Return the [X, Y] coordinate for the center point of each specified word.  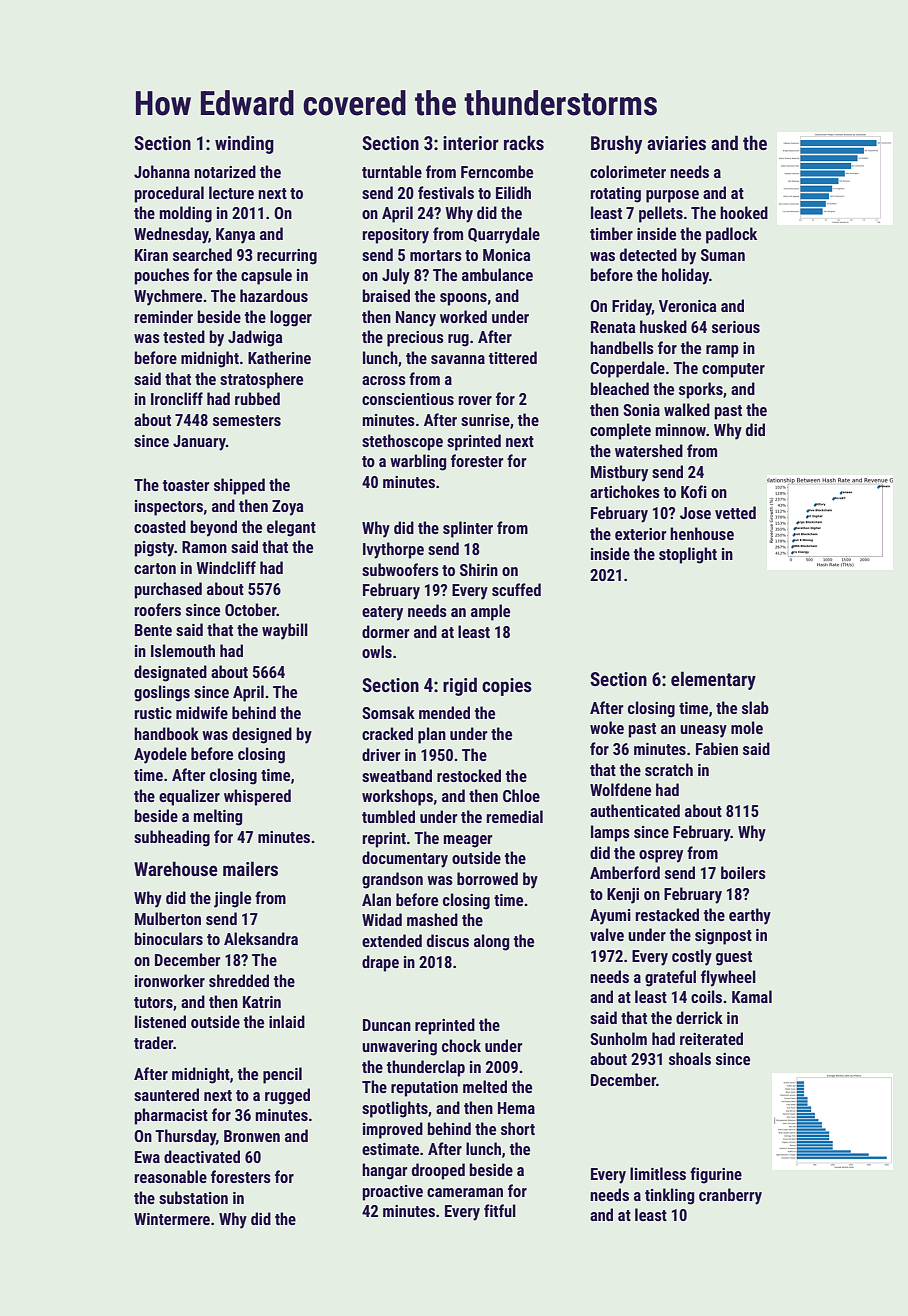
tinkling [670, 1196]
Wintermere [172, 1219]
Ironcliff [177, 398]
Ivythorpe [393, 550]
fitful [500, 1210]
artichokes [625, 491]
